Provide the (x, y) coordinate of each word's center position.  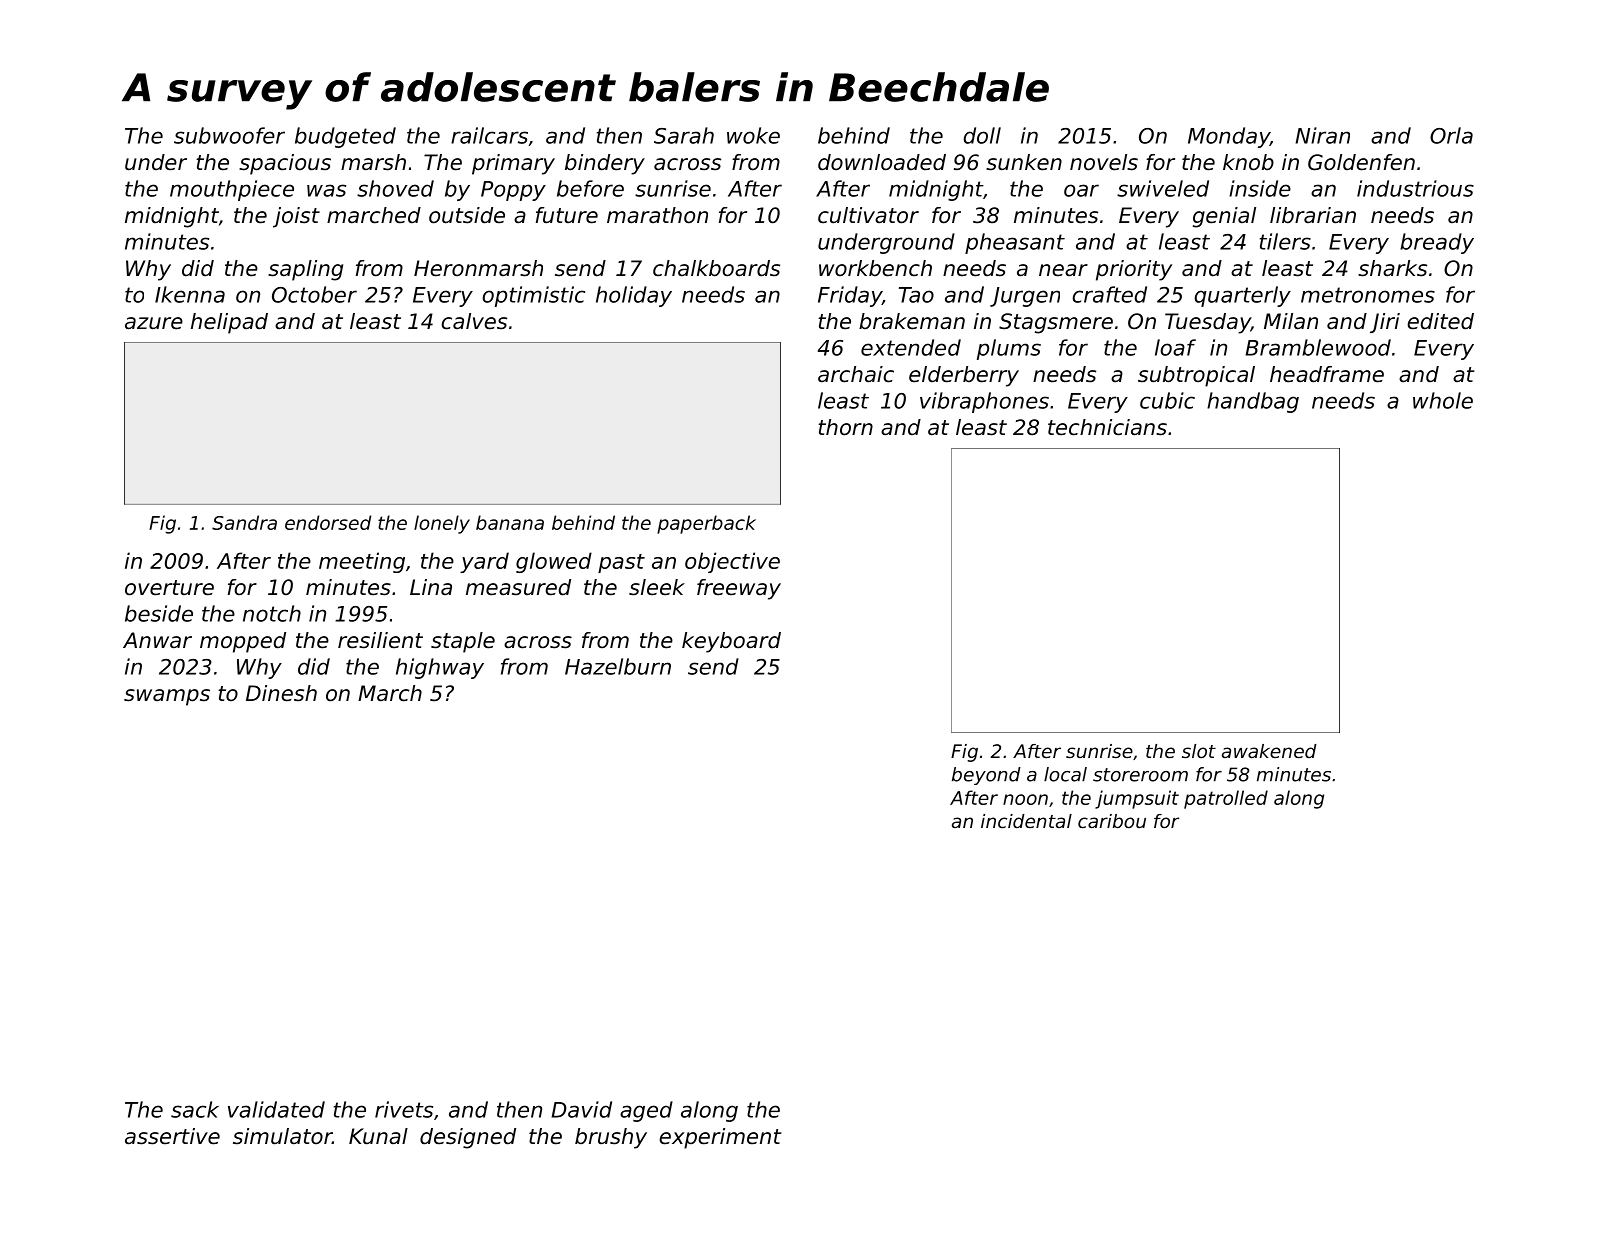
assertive (172, 1136)
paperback (706, 524)
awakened (1269, 751)
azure (154, 323)
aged (646, 1111)
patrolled (1226, 799)
